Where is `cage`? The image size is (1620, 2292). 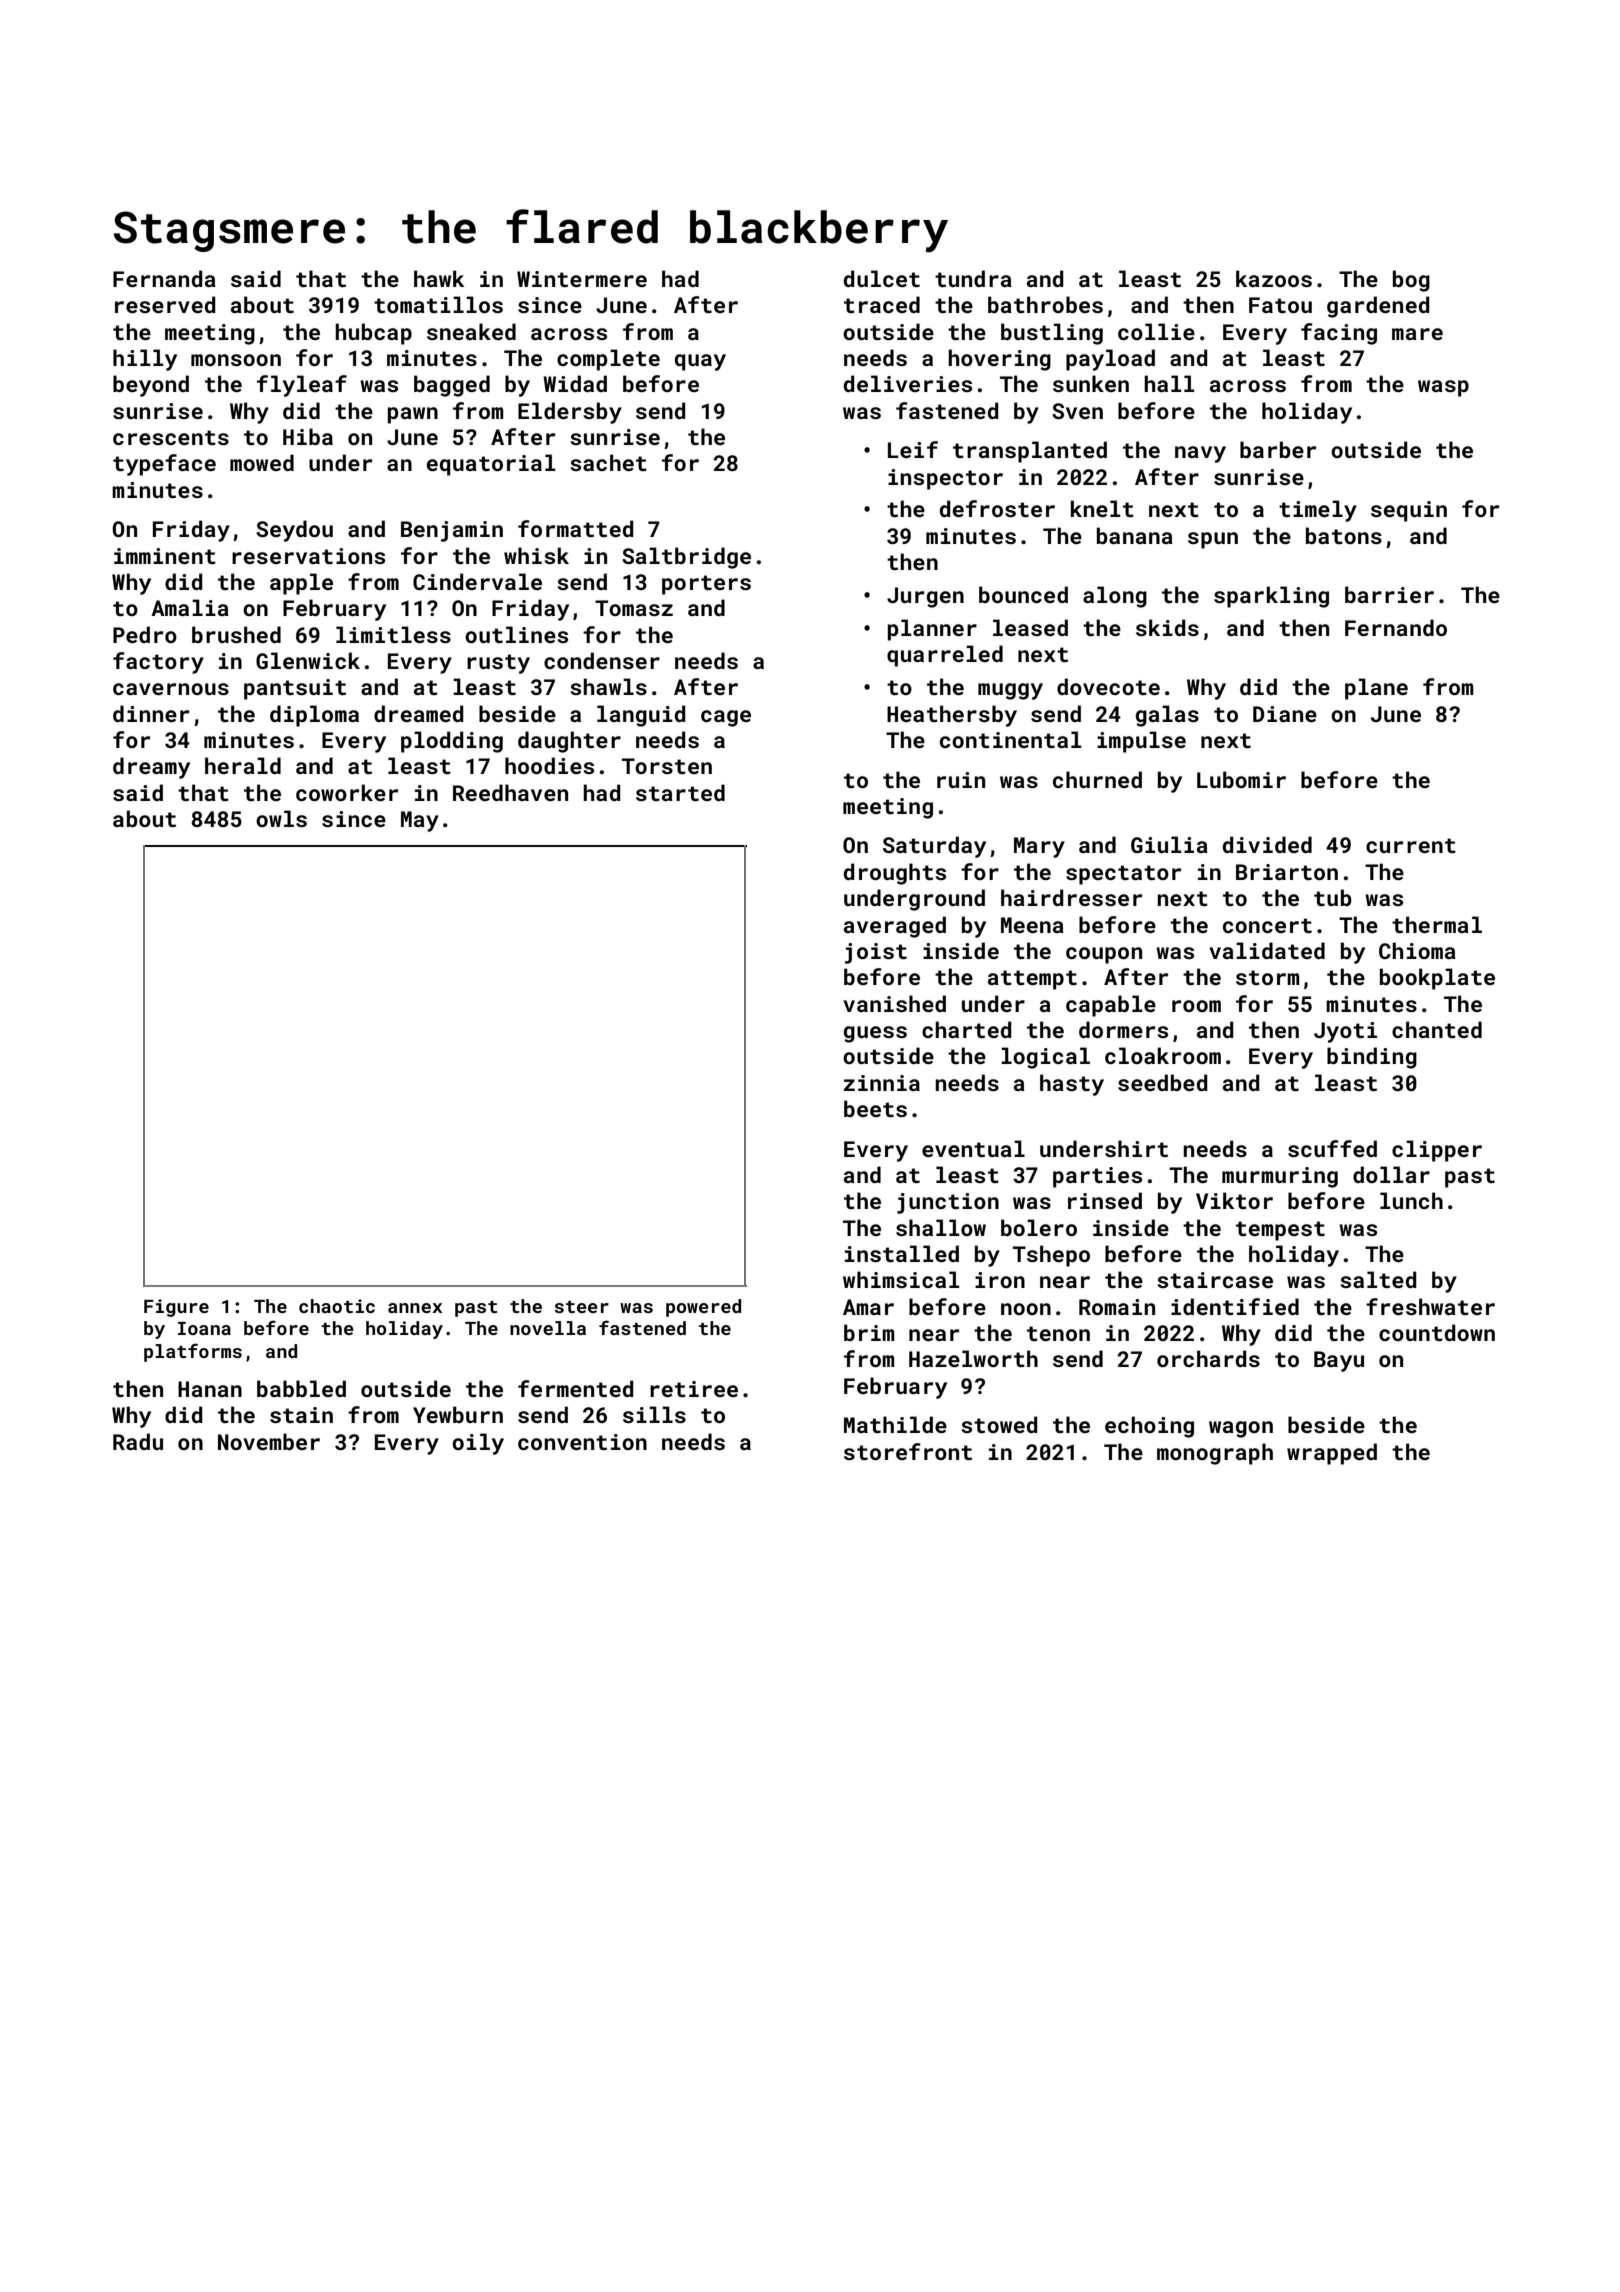
cage is located at coordinates (726, 718).
